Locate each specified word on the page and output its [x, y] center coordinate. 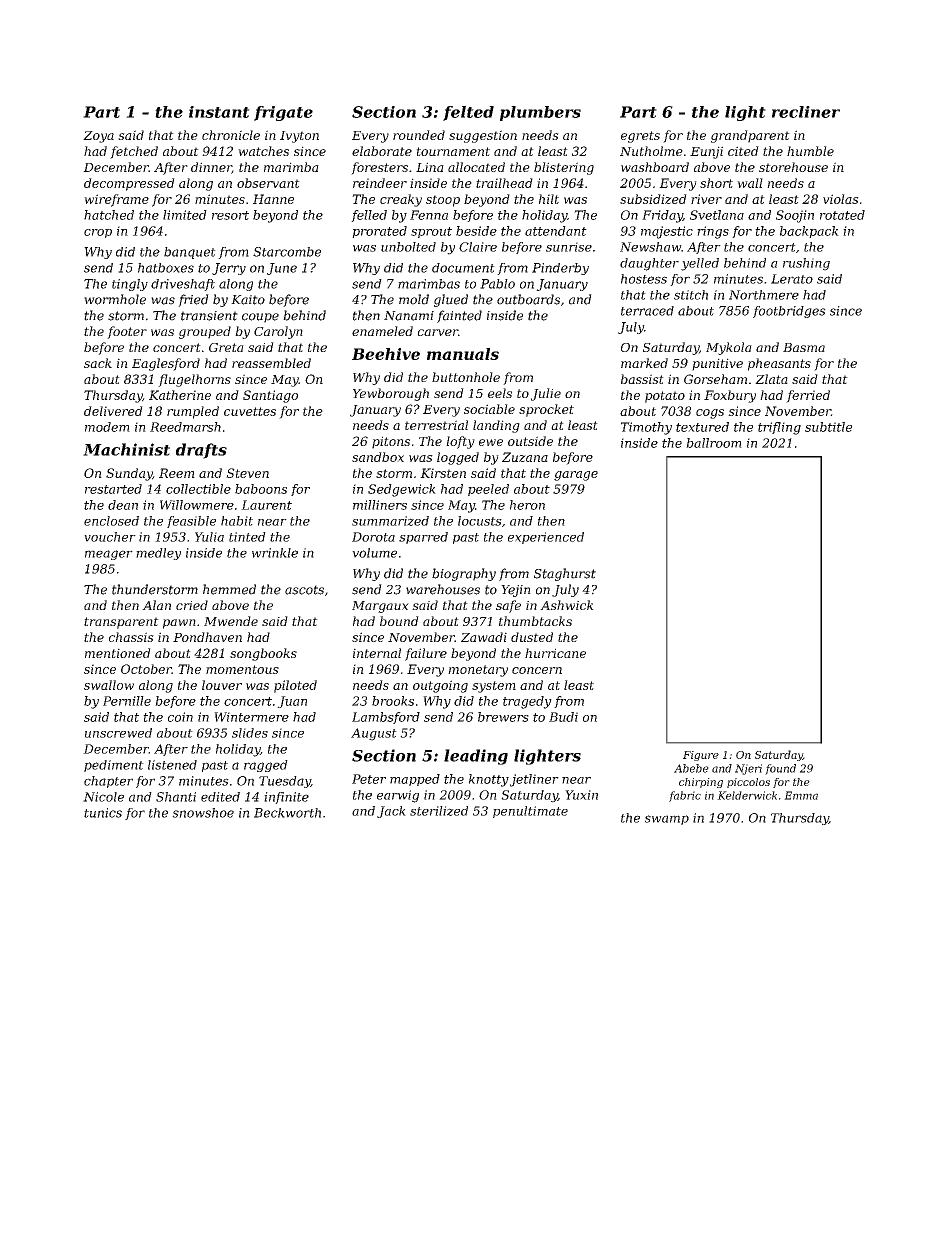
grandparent [750, 136]
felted [468, 113]
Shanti [176, 797]
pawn [179, 624]
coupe [260, 318]
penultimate [530, 812]
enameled [382, 331]
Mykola [729, 348]
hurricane [555, 653]
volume [374, 553]
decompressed [129, 184]
